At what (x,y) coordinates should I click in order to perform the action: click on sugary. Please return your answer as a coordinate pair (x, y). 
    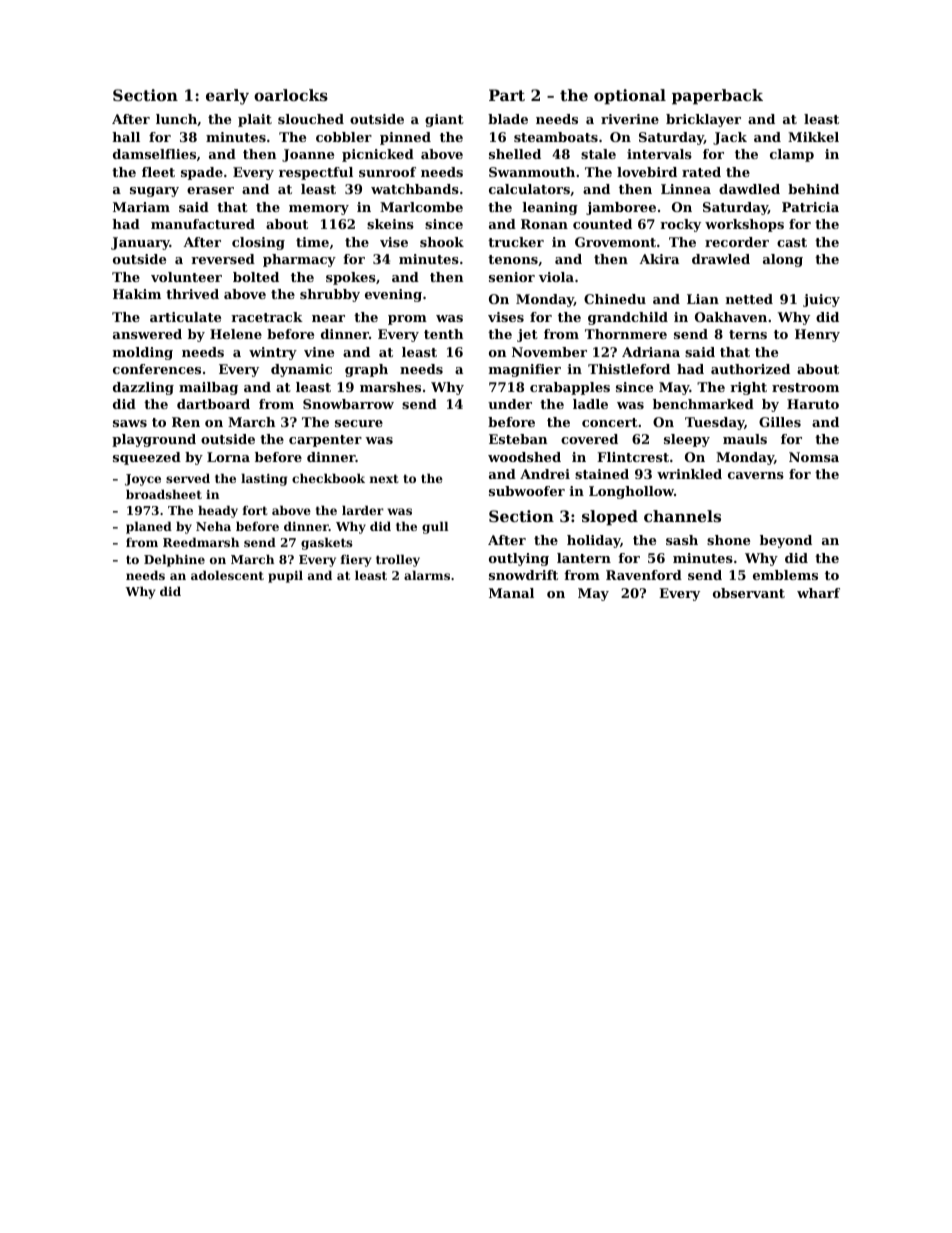
    Looking at the image, I should click on (154, 192).
